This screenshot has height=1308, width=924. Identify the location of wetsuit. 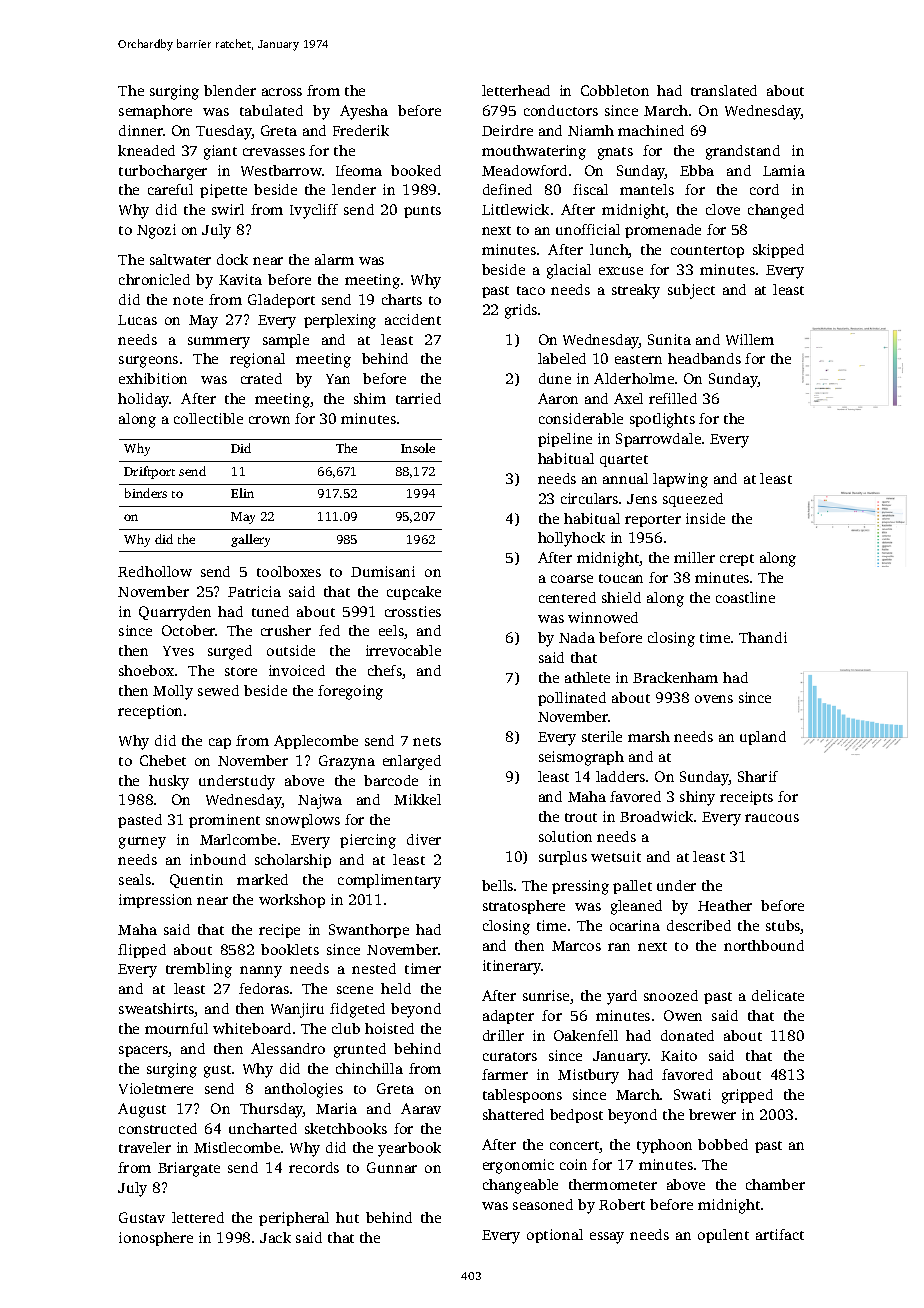
(616, 856).
